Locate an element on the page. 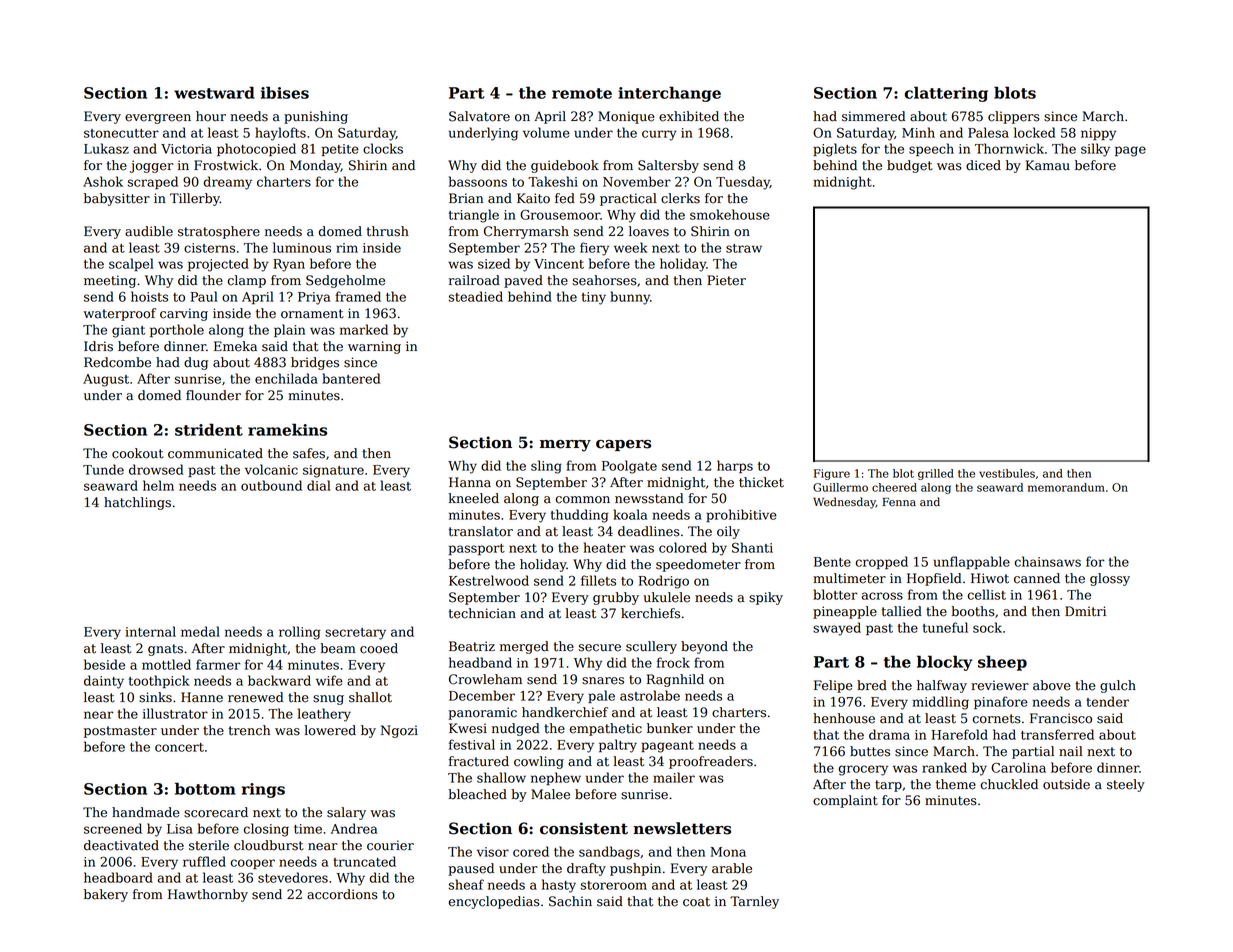 The image size is (1233, 952). straw is located at coordinates (744, 248).
